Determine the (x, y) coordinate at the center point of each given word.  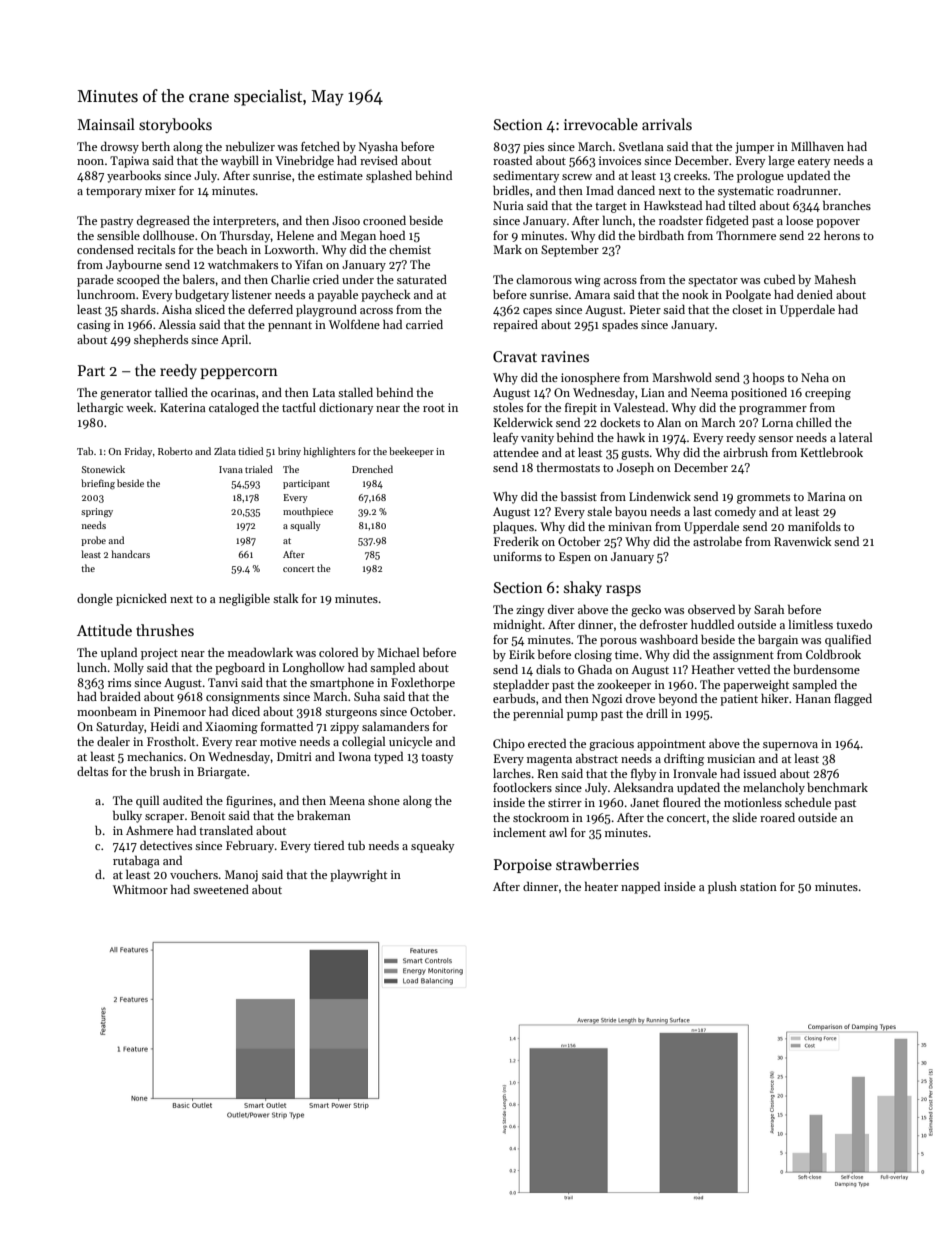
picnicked (141, 599)
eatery (814, 162)
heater (601, 886)
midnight (518, 625)
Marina (826, 496)
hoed (392, 235)
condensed (105, 249)
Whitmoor (140, 889)
